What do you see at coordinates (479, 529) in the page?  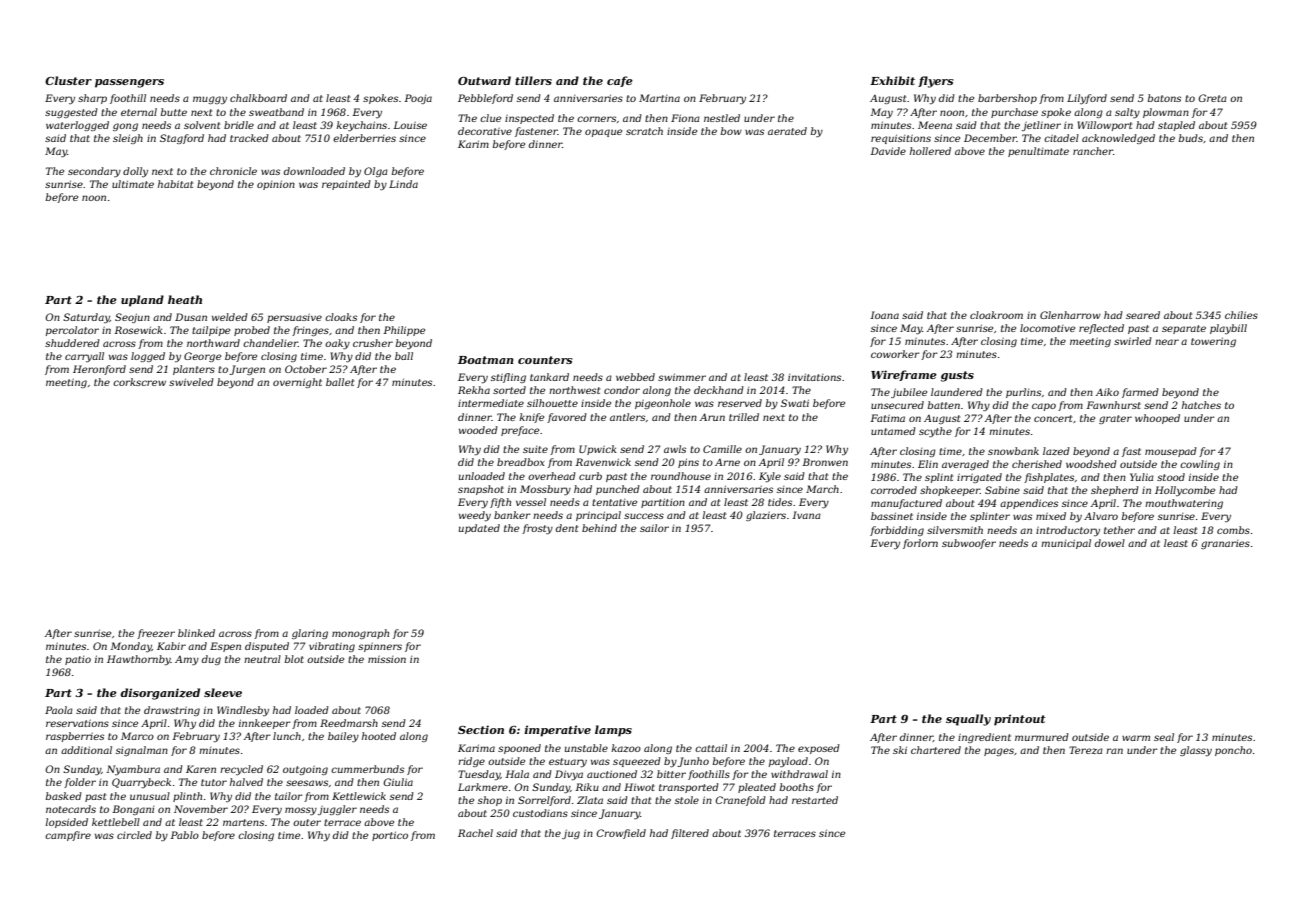 I see `updated` at bounding box center [479, 529].
